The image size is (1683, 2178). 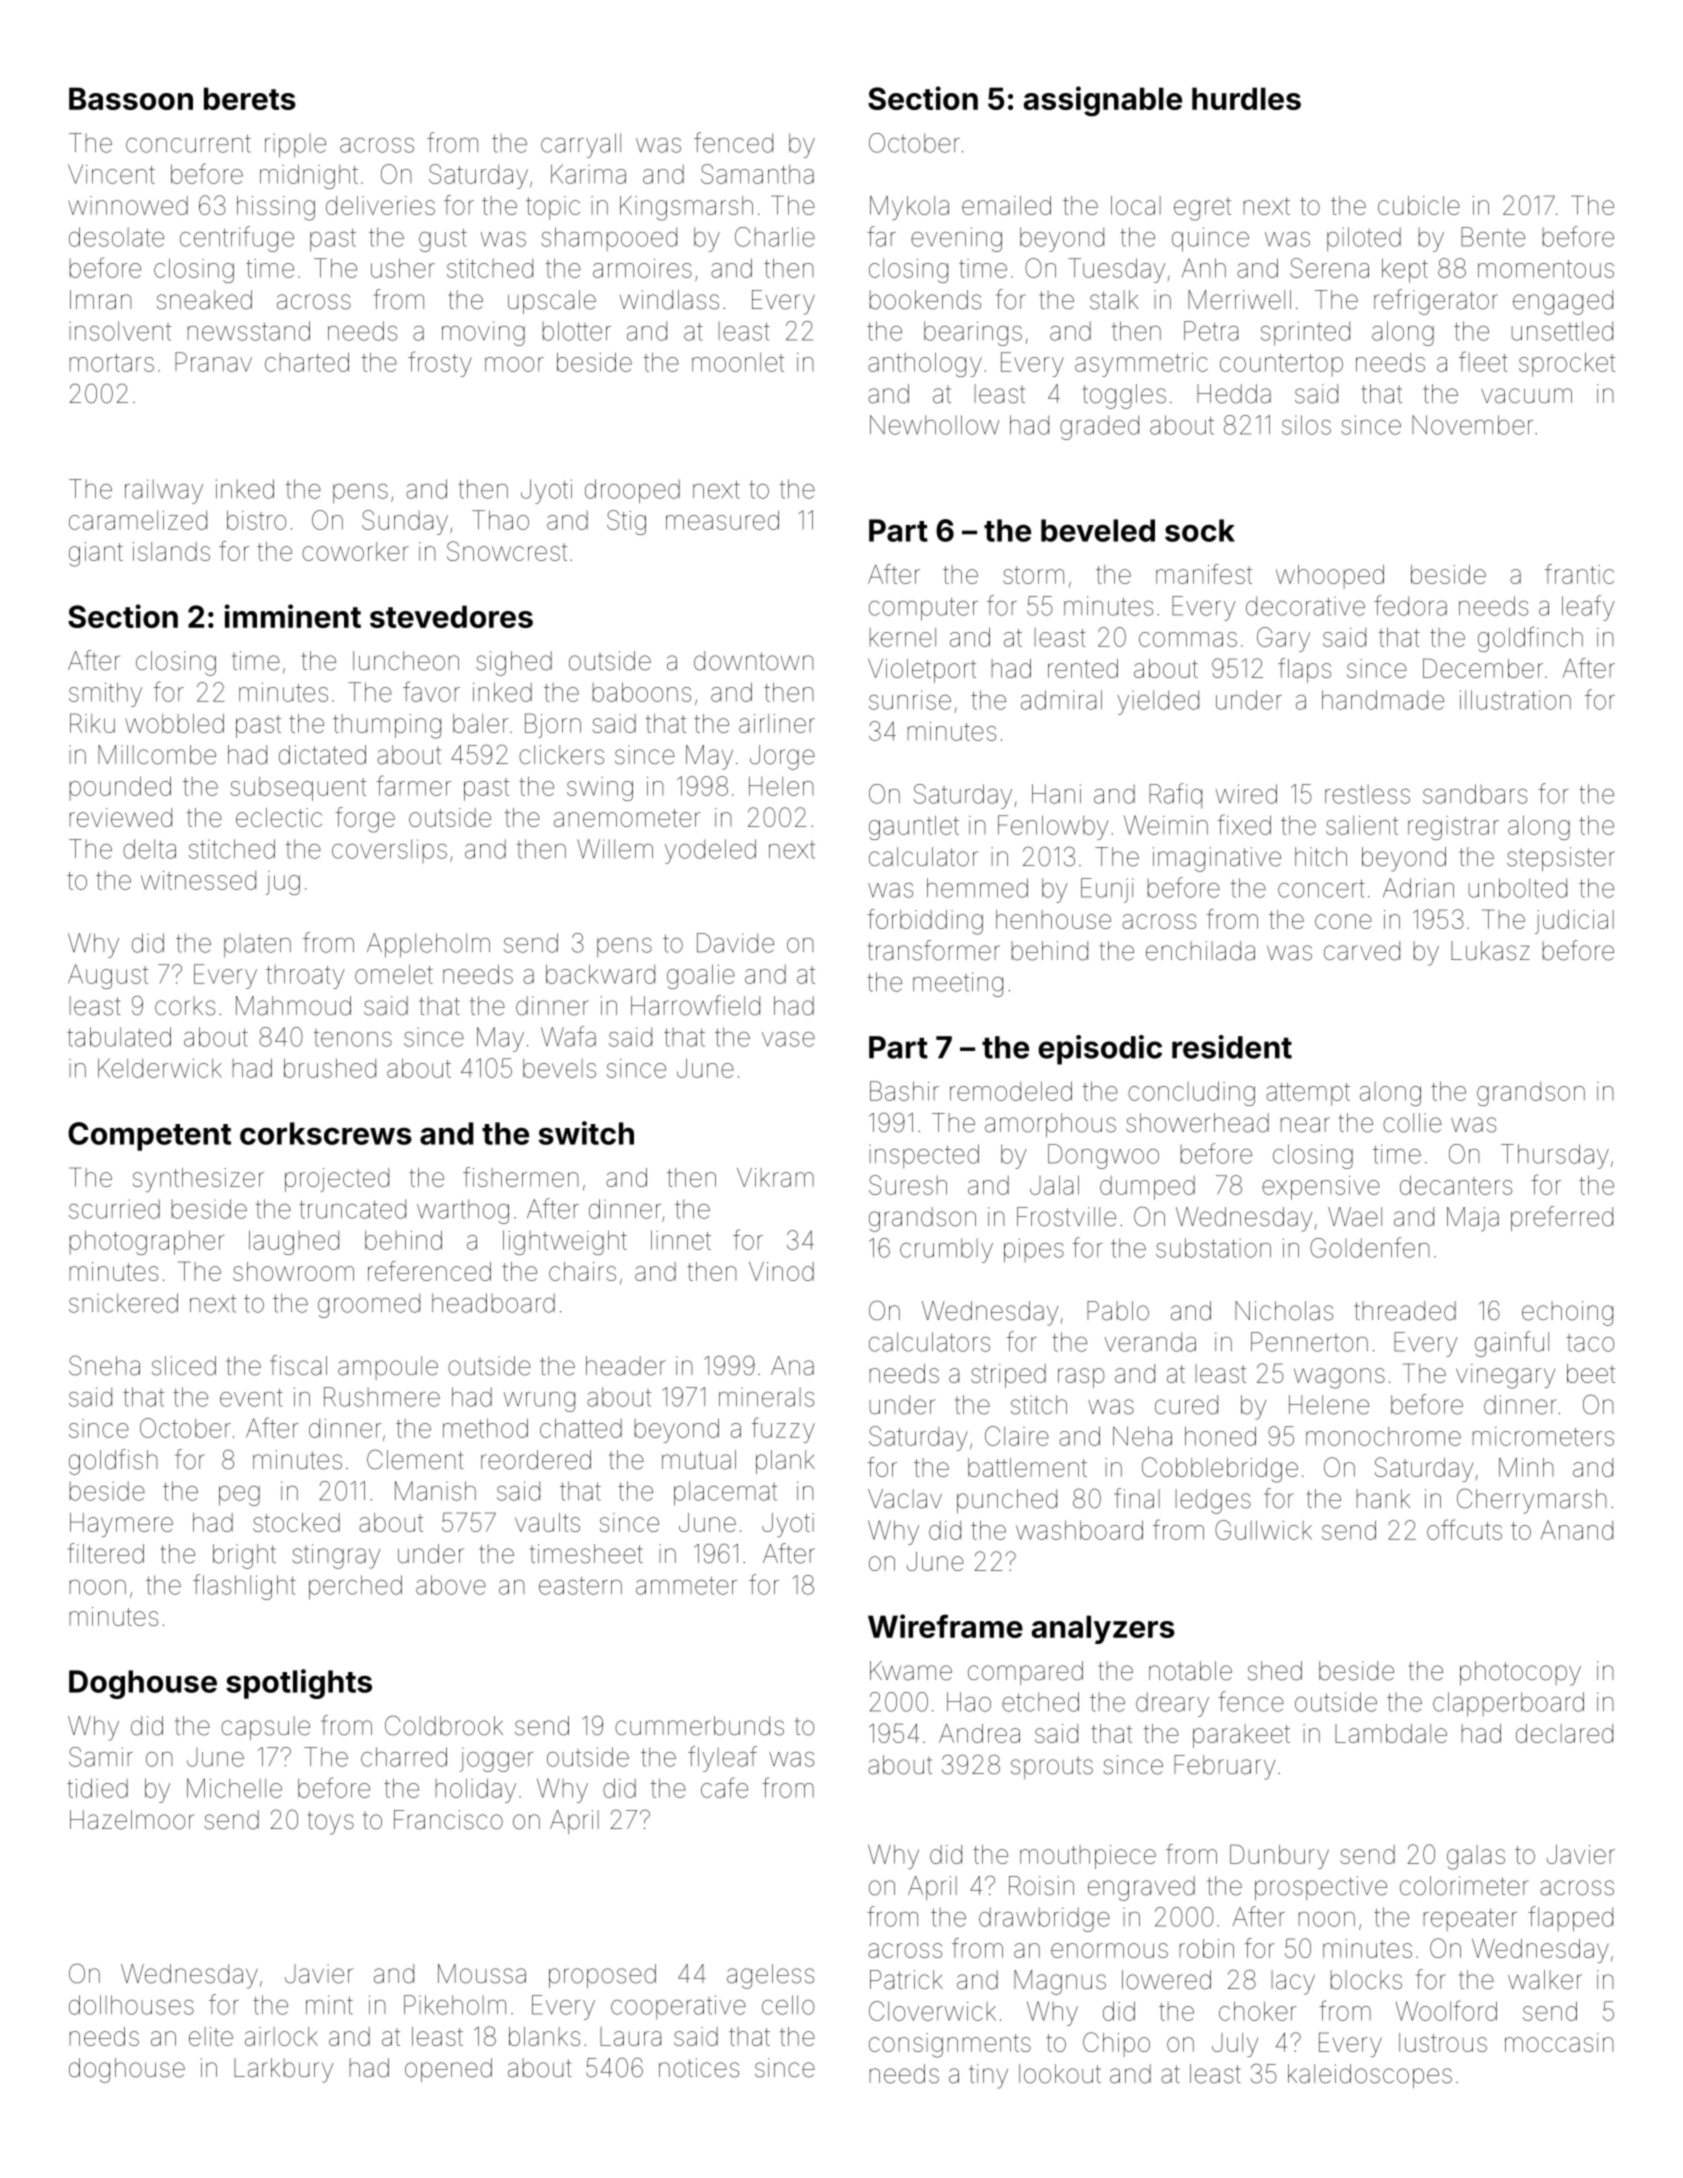 What do you see at coordinates (97, 1788) in the document?
I see `tidied` at bounding box center [97, 1788].
